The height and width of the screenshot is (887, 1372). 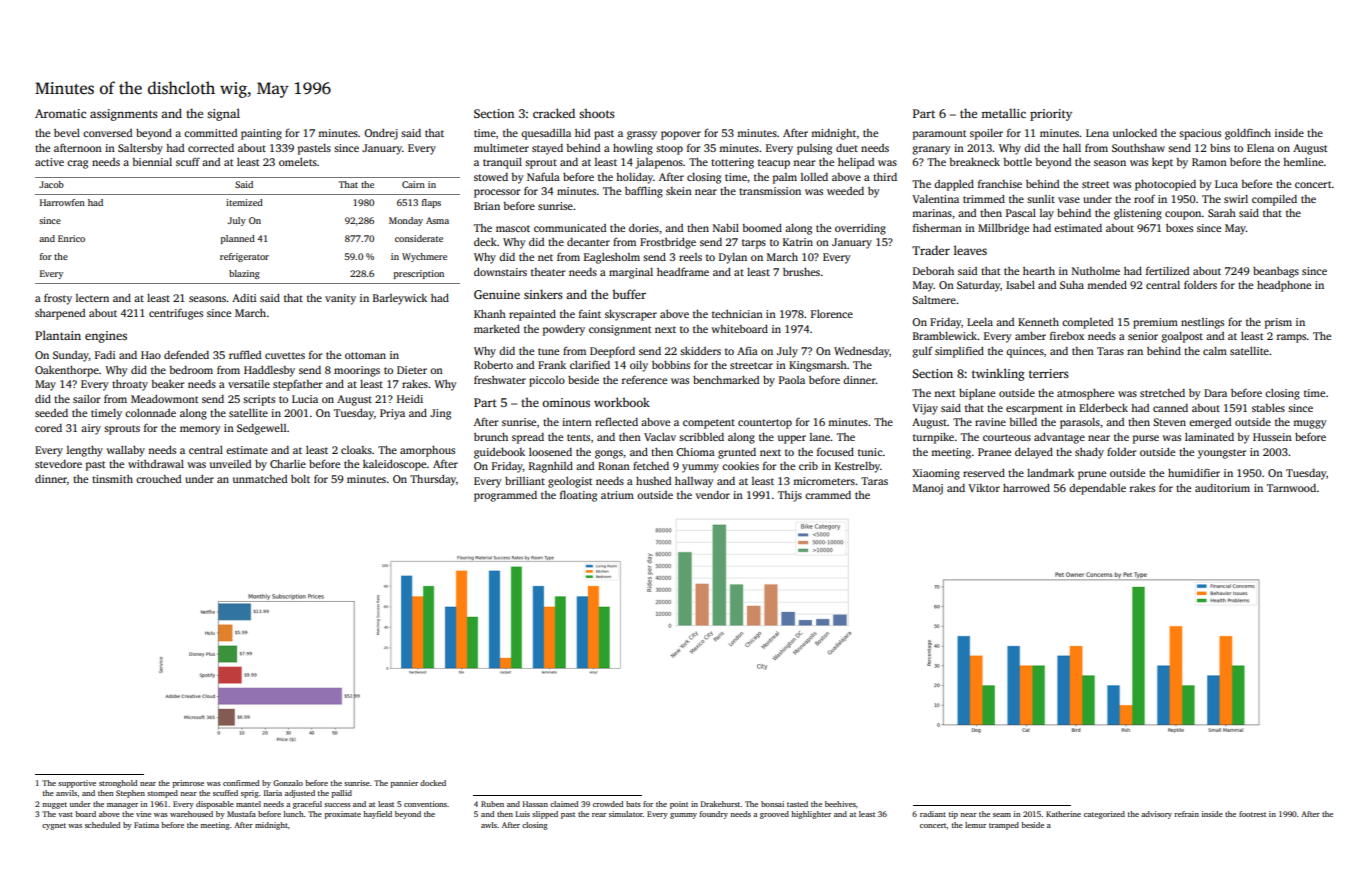 I want to click on tinsmith, so click(x=112, y=479).
